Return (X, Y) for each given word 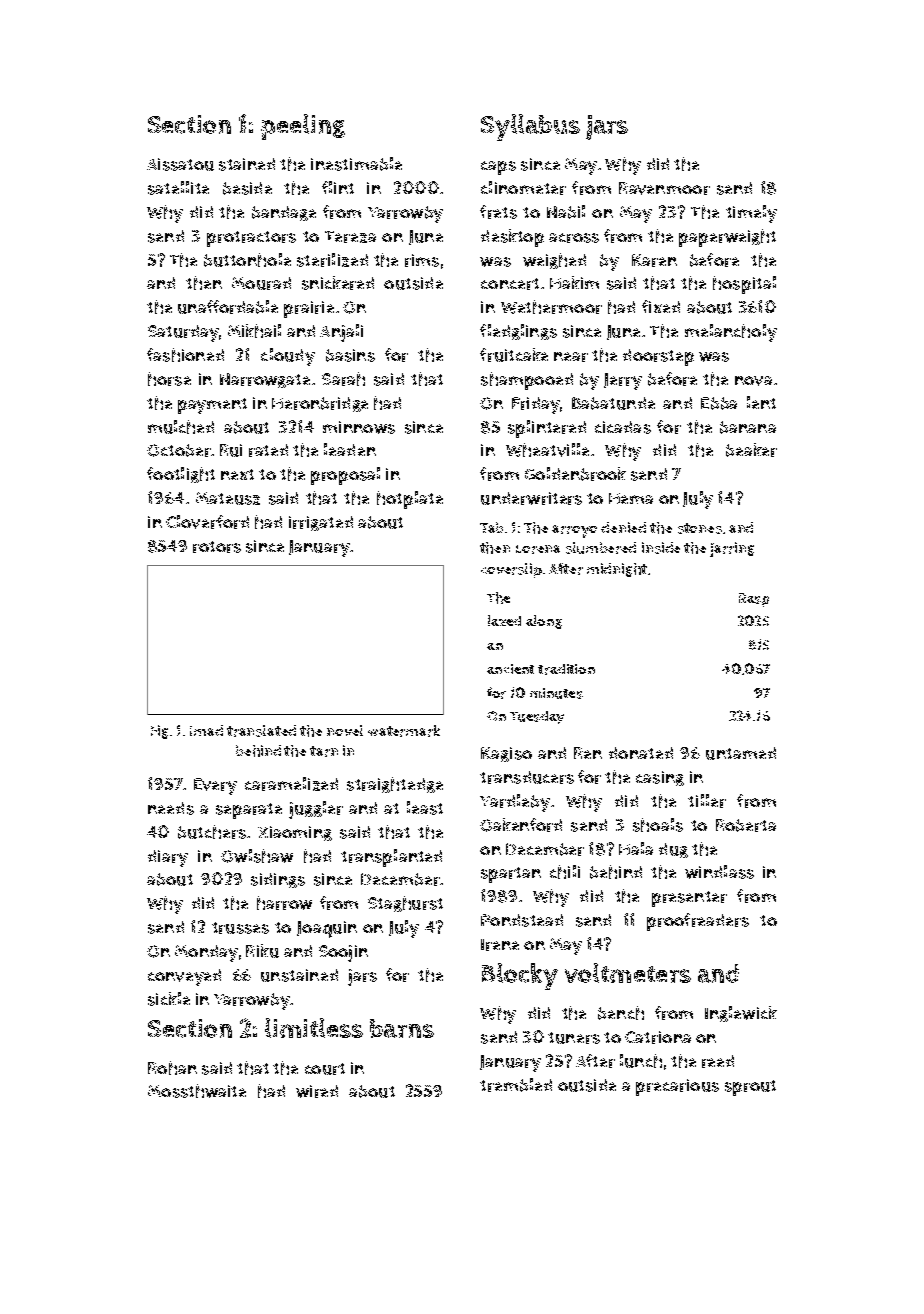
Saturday (183, 333)
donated (641, 753)
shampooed (527, 381)
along (544, 622)
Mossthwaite (197, 1091)
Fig (159, 732)
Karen (654, 260)
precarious (677, 1087)
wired (317, 1091)
